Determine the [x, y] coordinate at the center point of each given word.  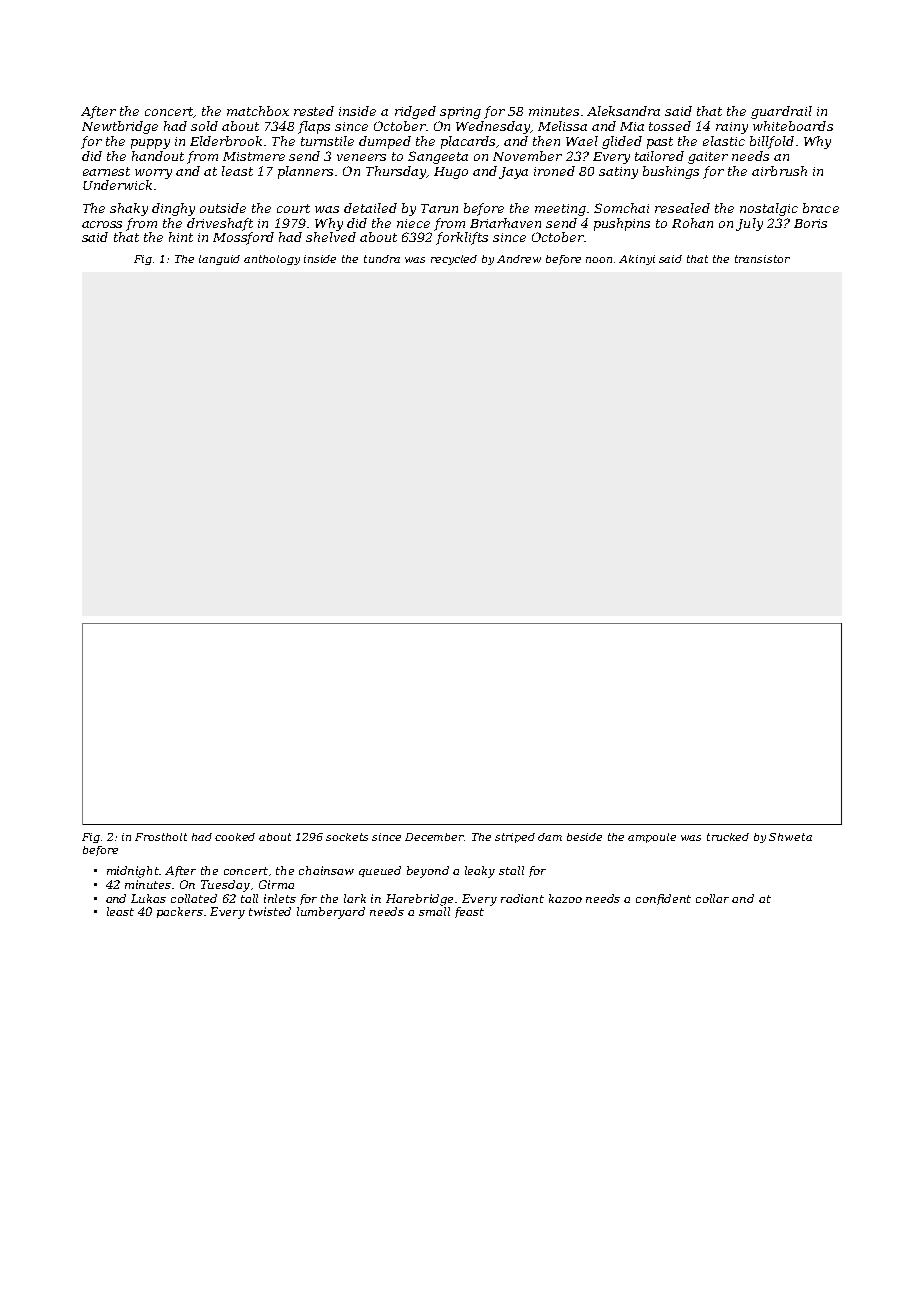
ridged [415, 112]
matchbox [258, 111]
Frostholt [161, 837]
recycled [454, 260]
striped [515, 838]
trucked [728, 837]
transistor [762, 259]
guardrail [781, 112]
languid [219, 260]
